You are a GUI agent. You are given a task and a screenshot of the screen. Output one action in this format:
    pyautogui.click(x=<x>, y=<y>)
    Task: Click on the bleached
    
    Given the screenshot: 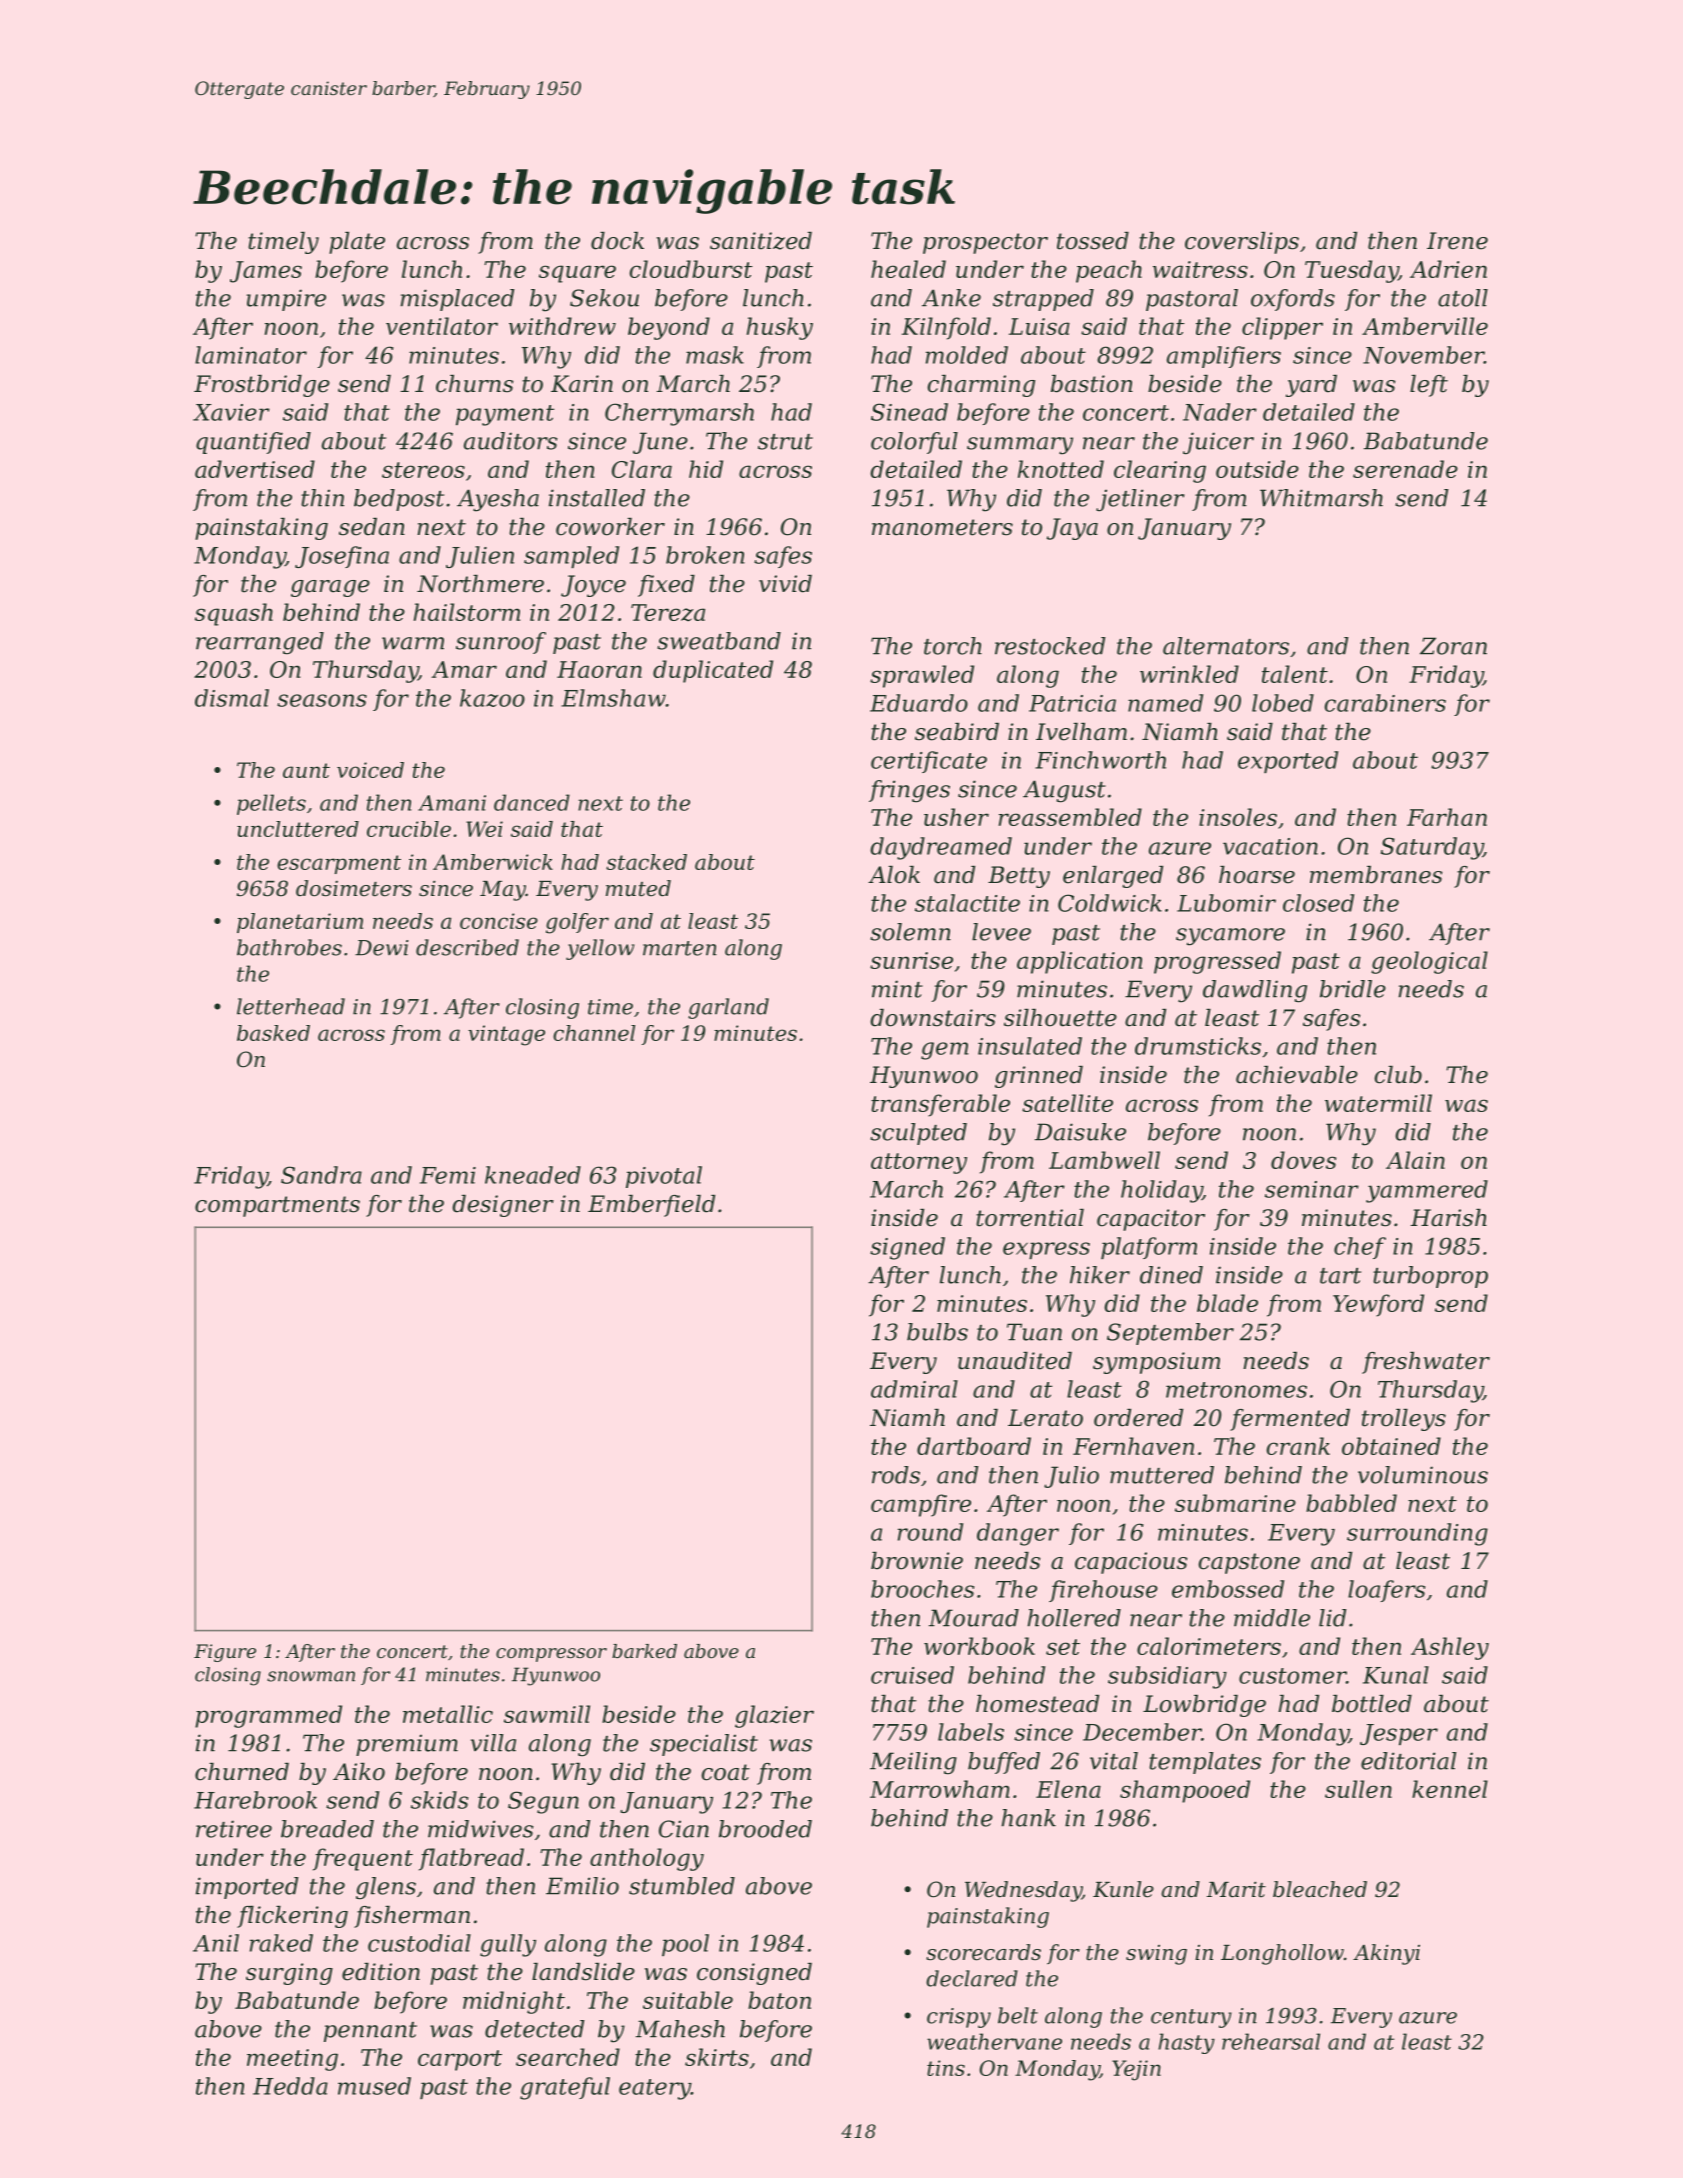 What is the action you would take?
    pyautogui.click(x=1320, y=1889)
